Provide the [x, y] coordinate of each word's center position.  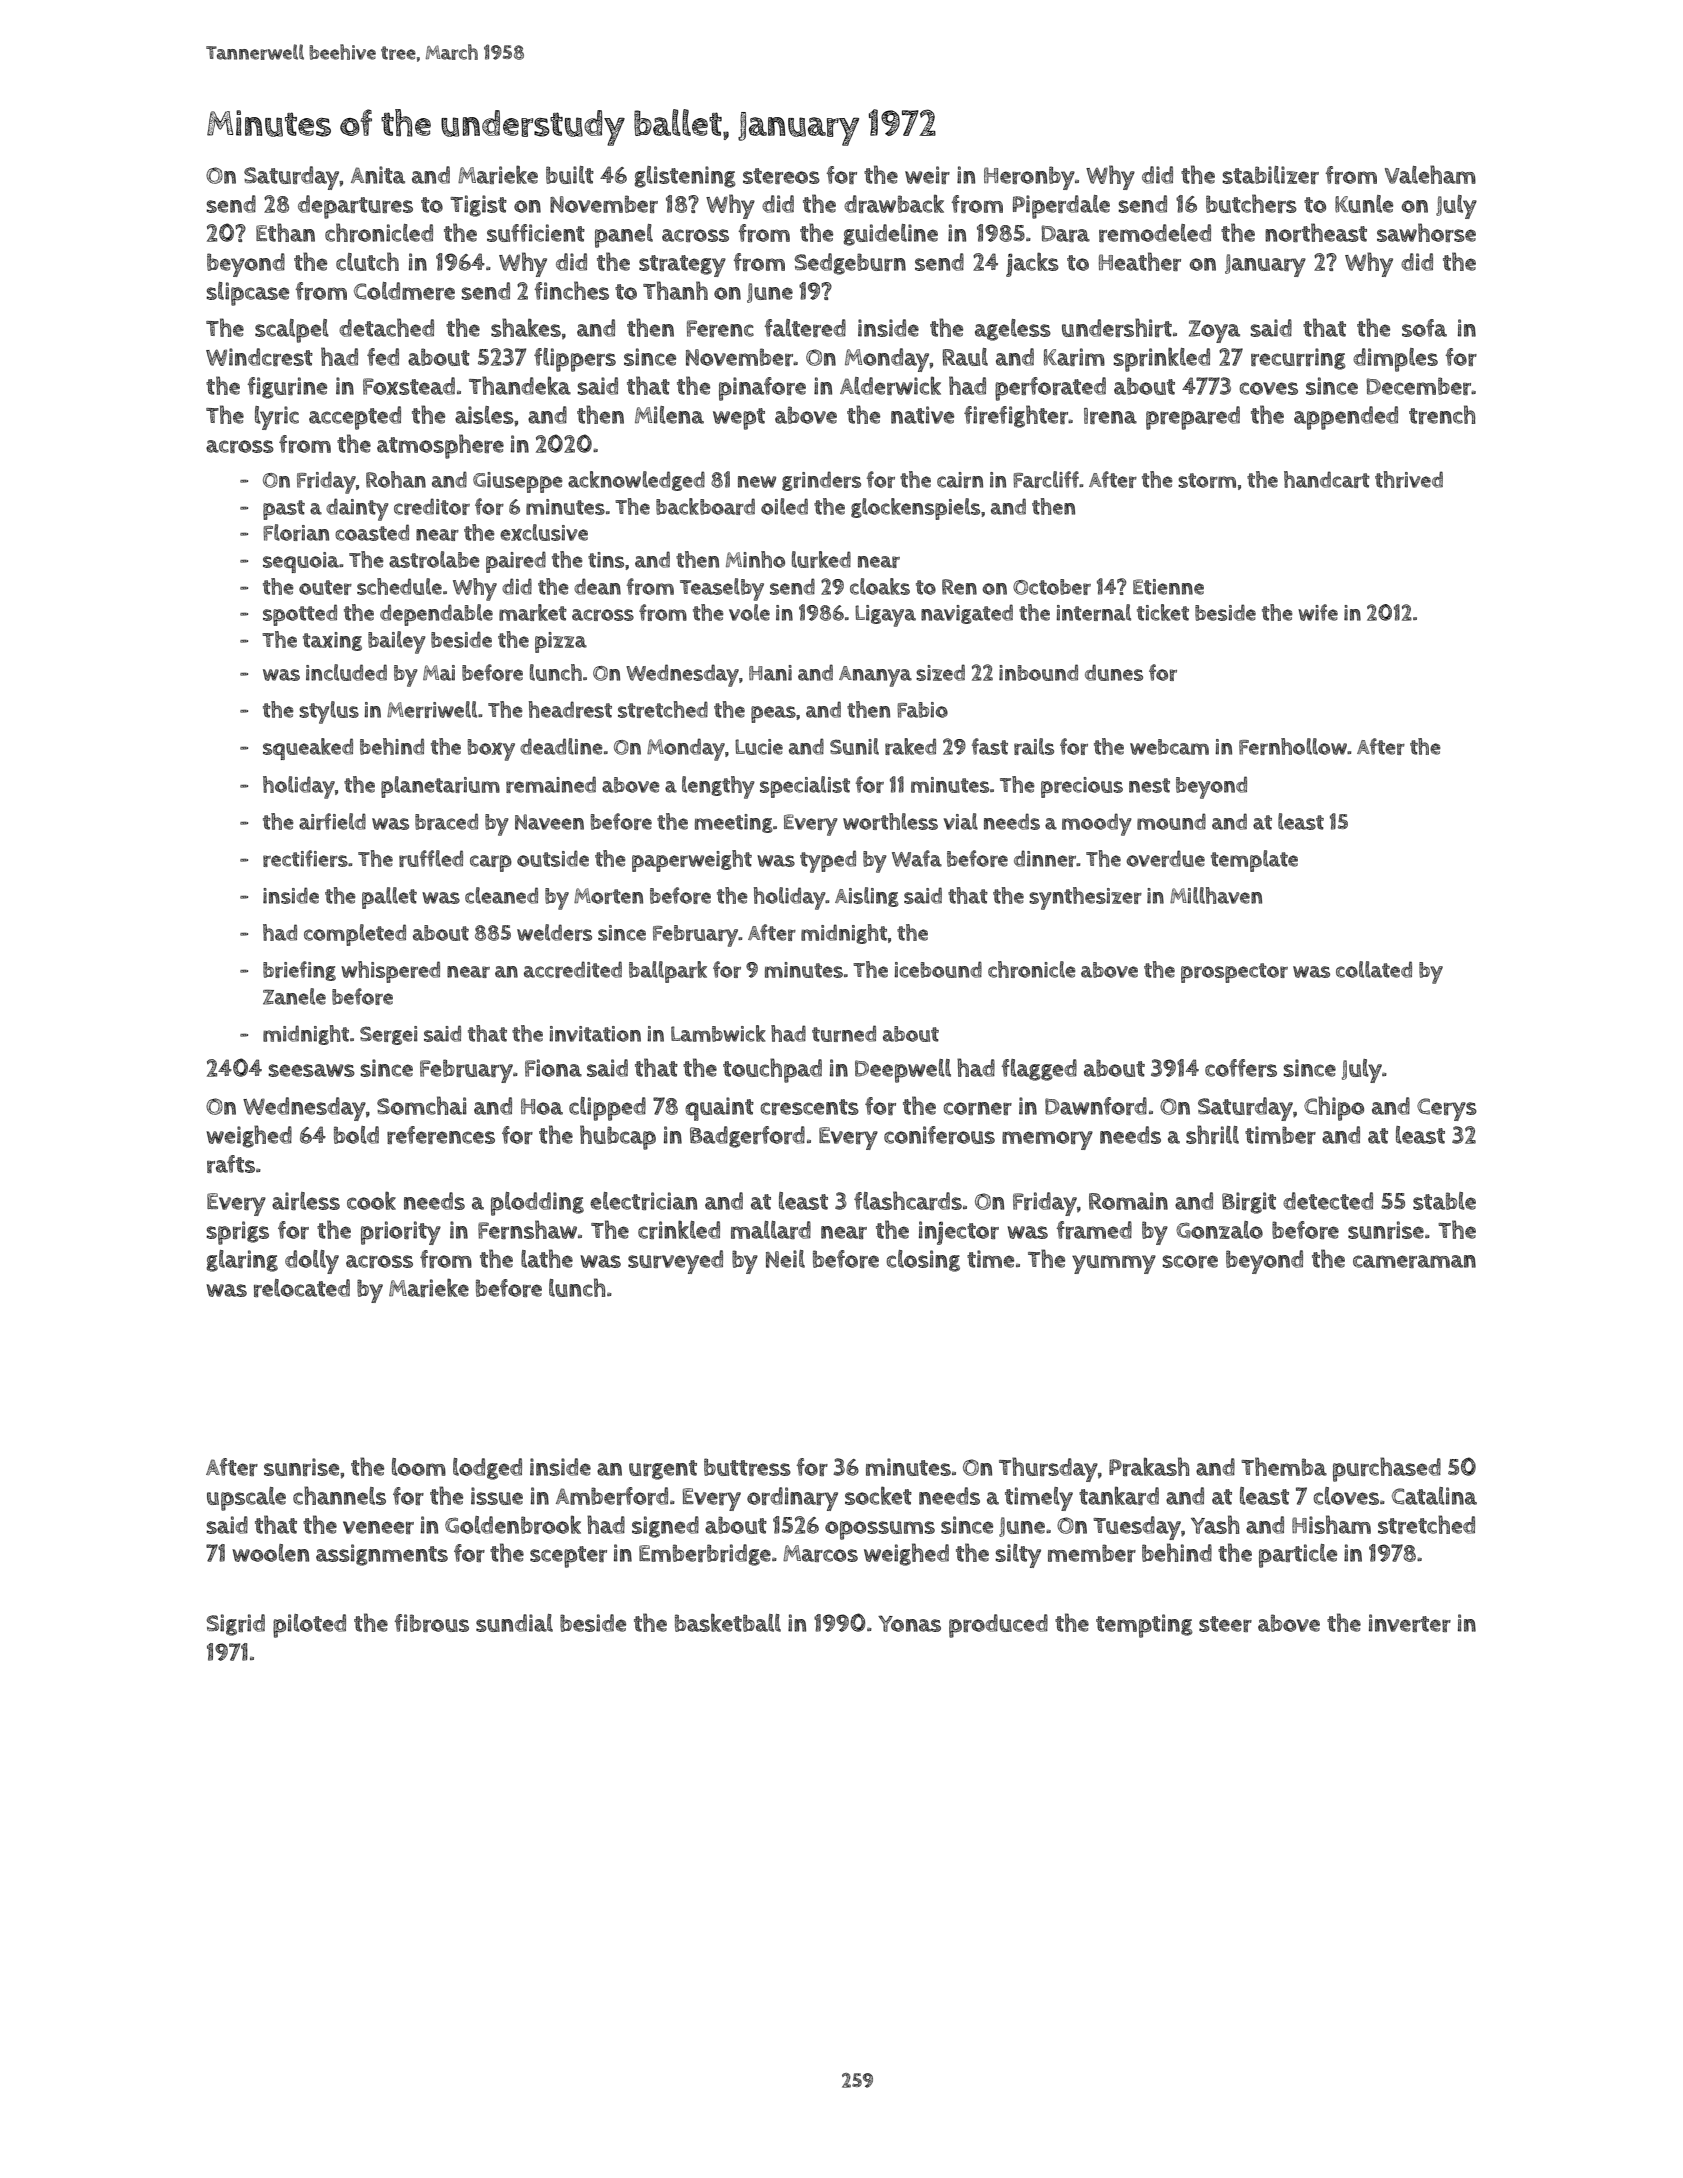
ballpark [668, 972]
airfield [332, 821]
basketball [728, 1622]
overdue [1165, 858]
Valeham [1430, 174]
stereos [781, 176]
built [570, 175]
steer [1225, 1624]
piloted [309, 1626]
